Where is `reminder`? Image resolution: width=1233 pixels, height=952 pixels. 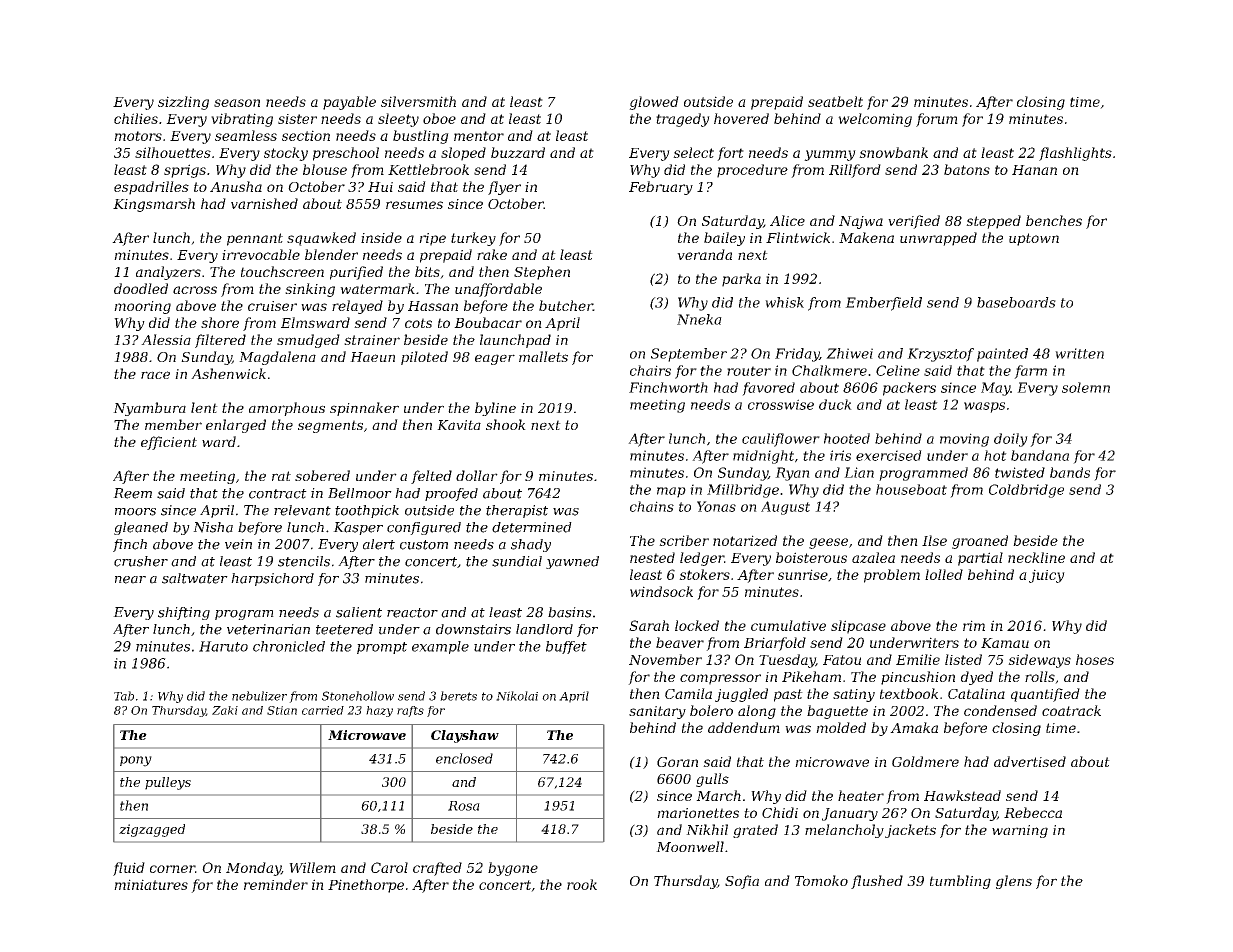 reminder is located at coordinates (276, 884).
